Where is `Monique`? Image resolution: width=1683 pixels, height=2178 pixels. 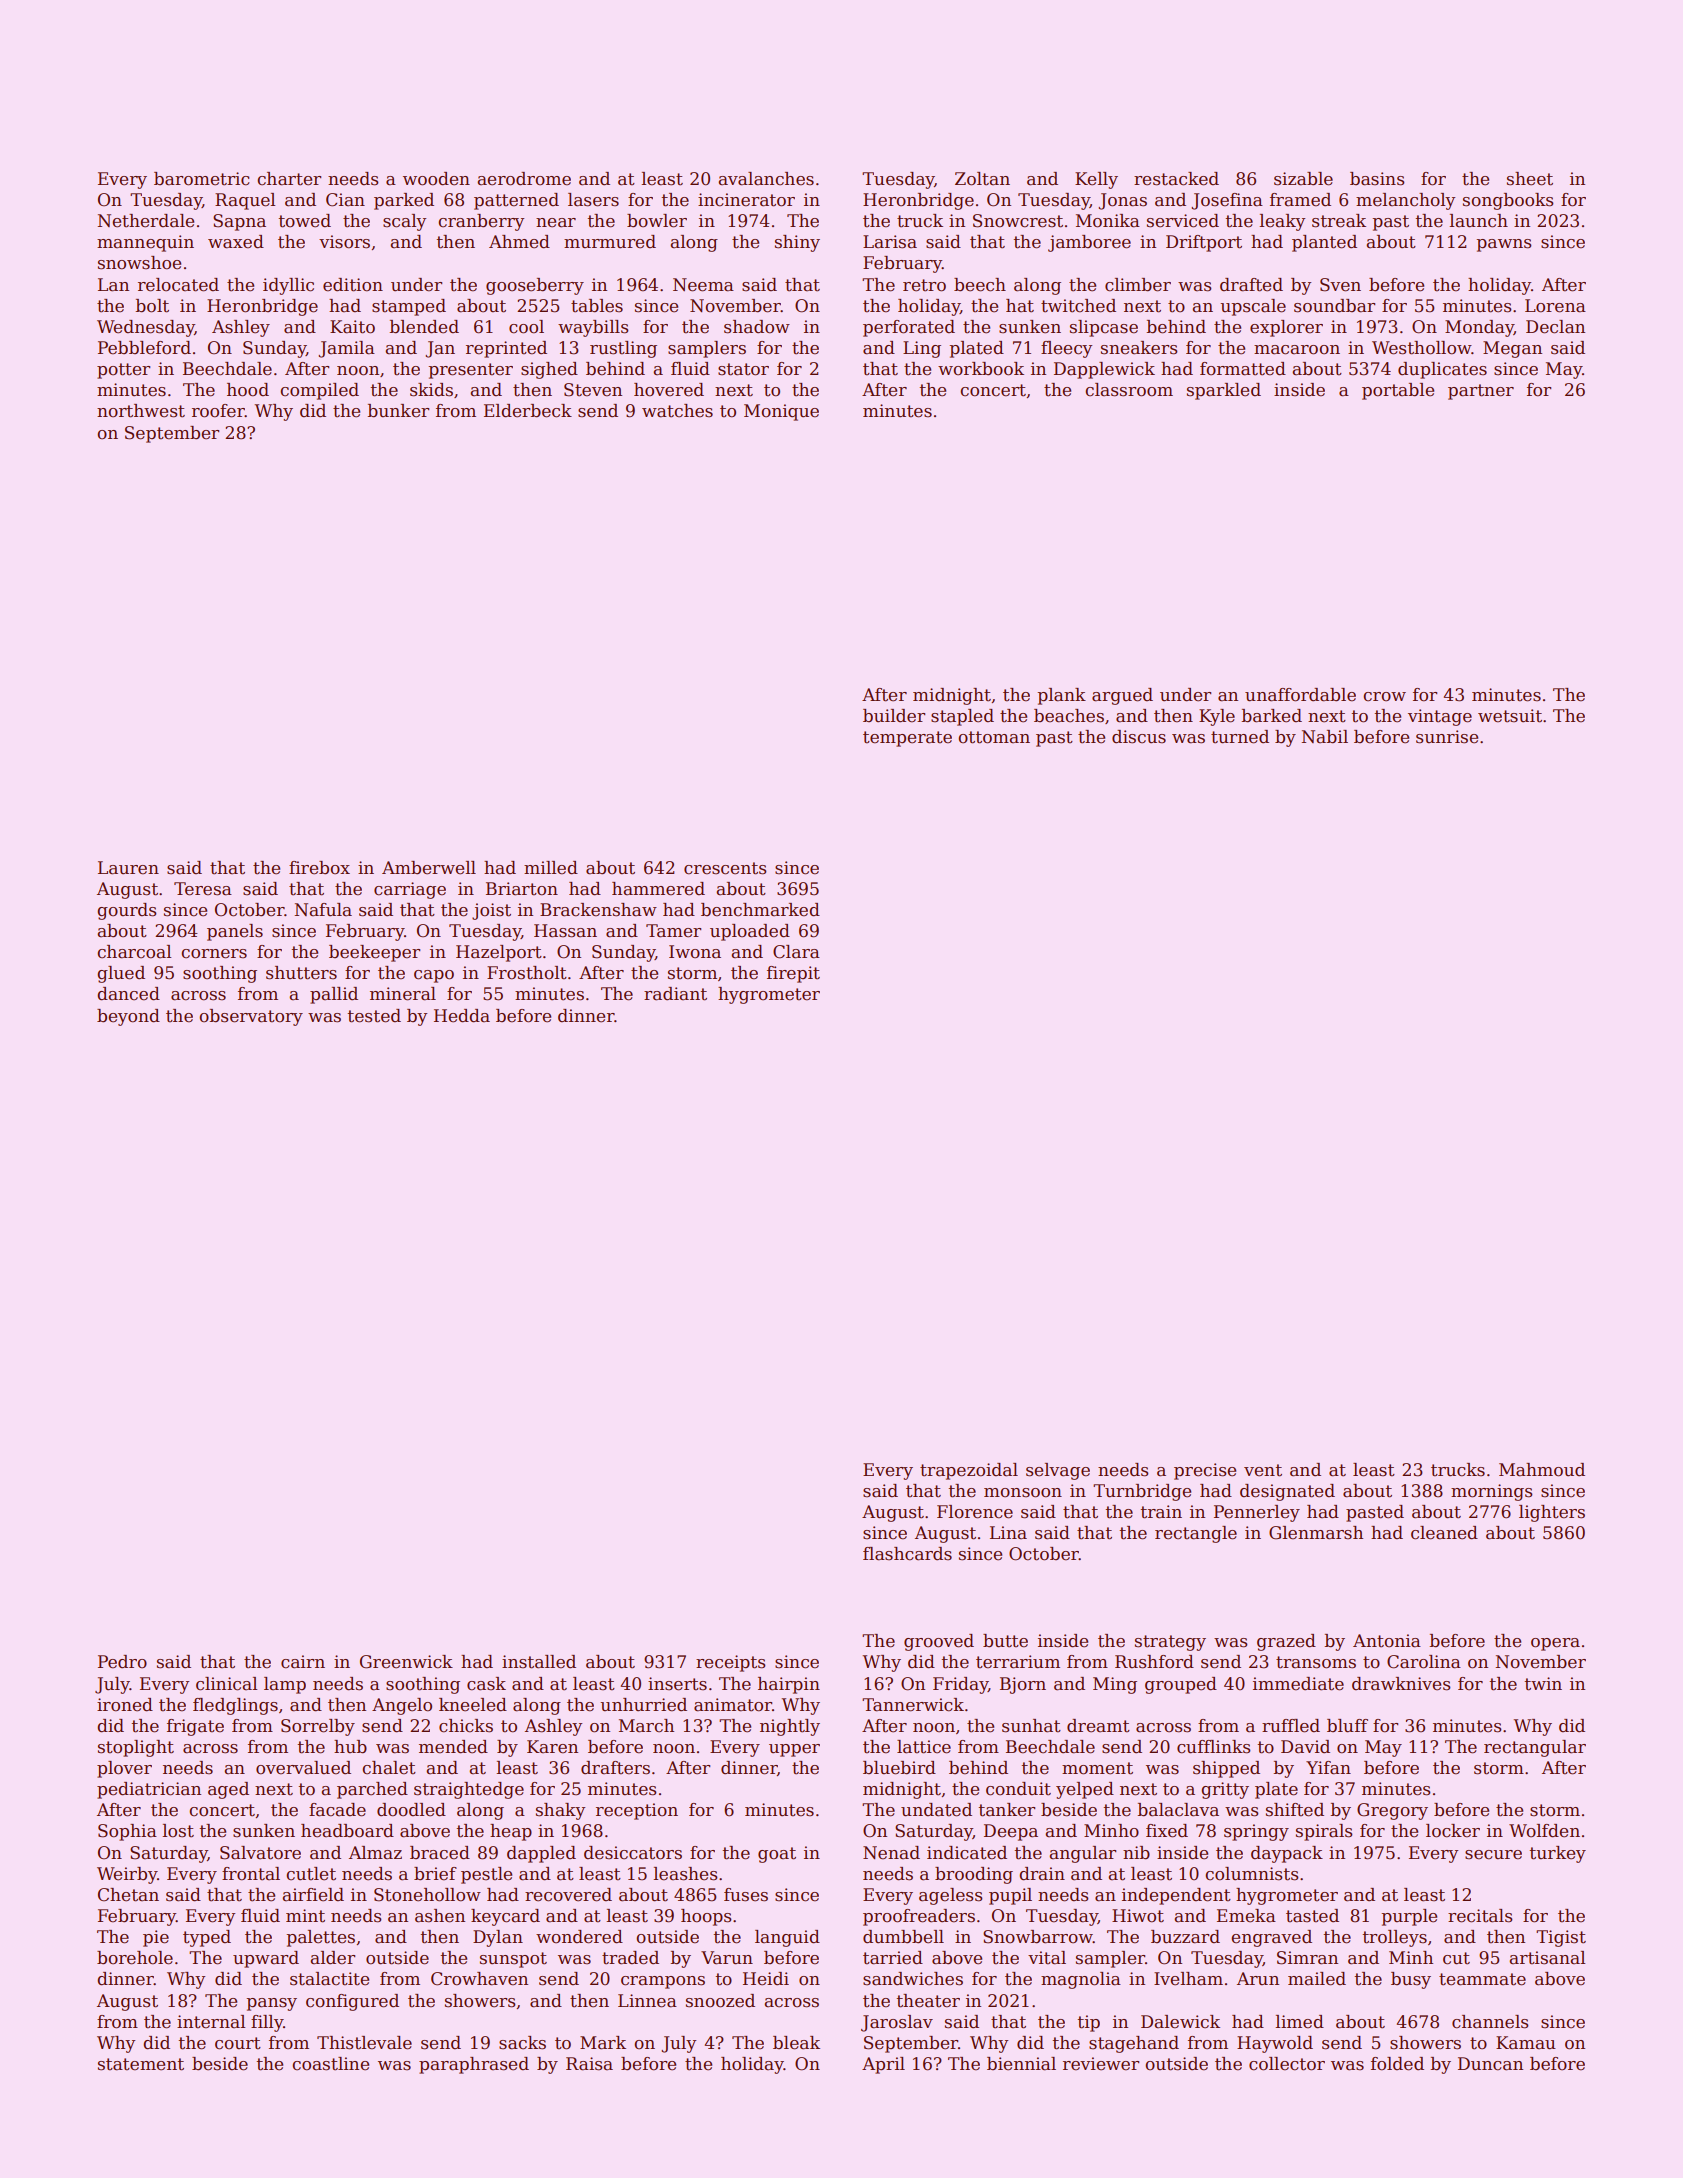 Monique is located at coordinates (781, 412).
